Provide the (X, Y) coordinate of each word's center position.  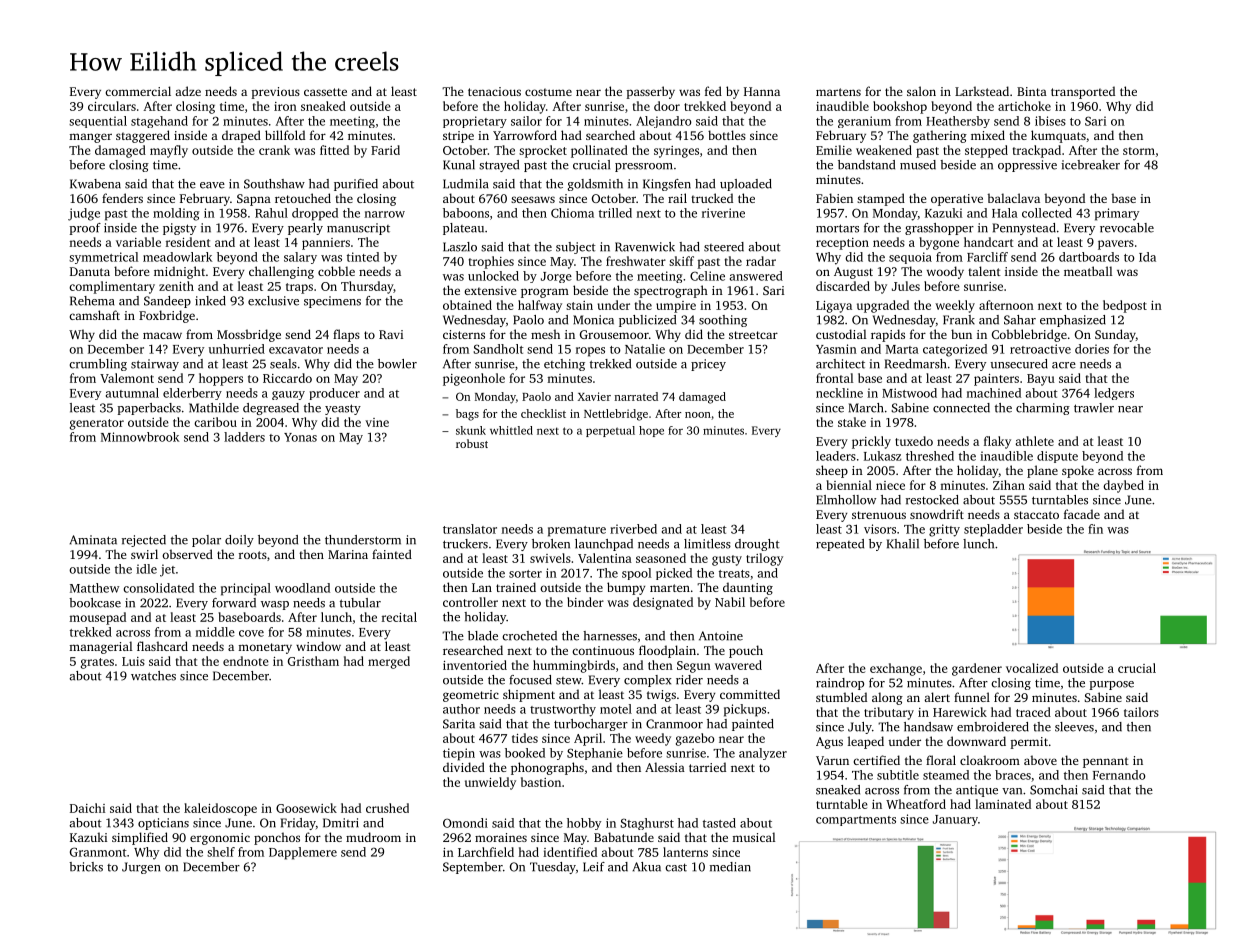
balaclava (1013, 198)
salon (921, 91)
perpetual (610, 431)
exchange (896, 669)
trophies (491, 262)
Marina (348, 554)
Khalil (903, 544)
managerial (100, 647)
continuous (603, 650)
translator (470, 529)
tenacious (494, 91)
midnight (179, 272)
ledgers (1114, 394)
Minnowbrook (140, 437)
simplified (140, 838)
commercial (138, 91)
